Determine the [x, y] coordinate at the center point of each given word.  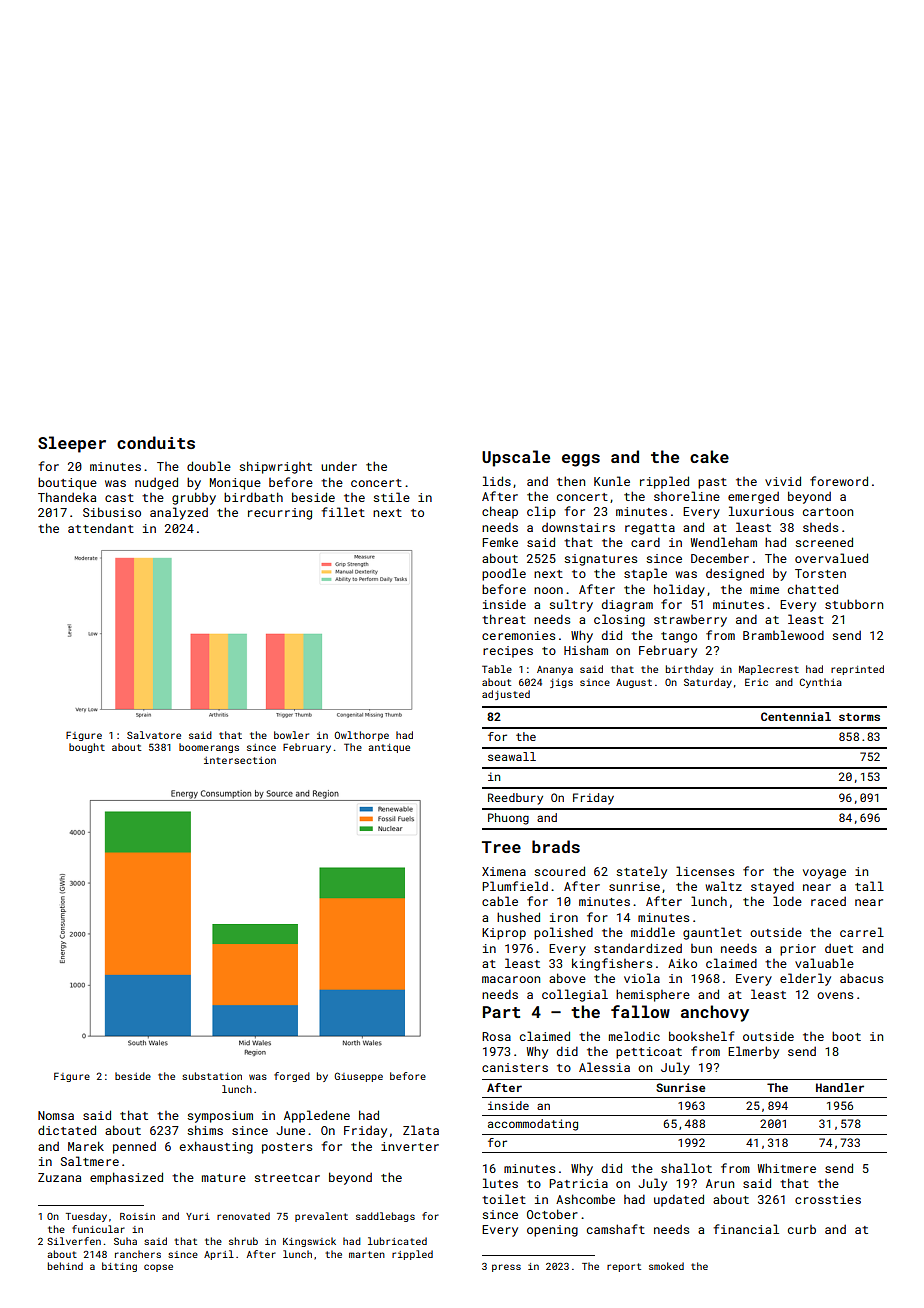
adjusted [506, 695]
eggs [581, 460]
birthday [689, 670]
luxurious [761, 511]
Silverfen [74, 1241]
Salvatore [154, 735]
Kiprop [504, 934]
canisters [515, 1067]
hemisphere [653, 995]
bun [701, 948]
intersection [240, 760]
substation [212, 1076]
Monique [235, 484]
